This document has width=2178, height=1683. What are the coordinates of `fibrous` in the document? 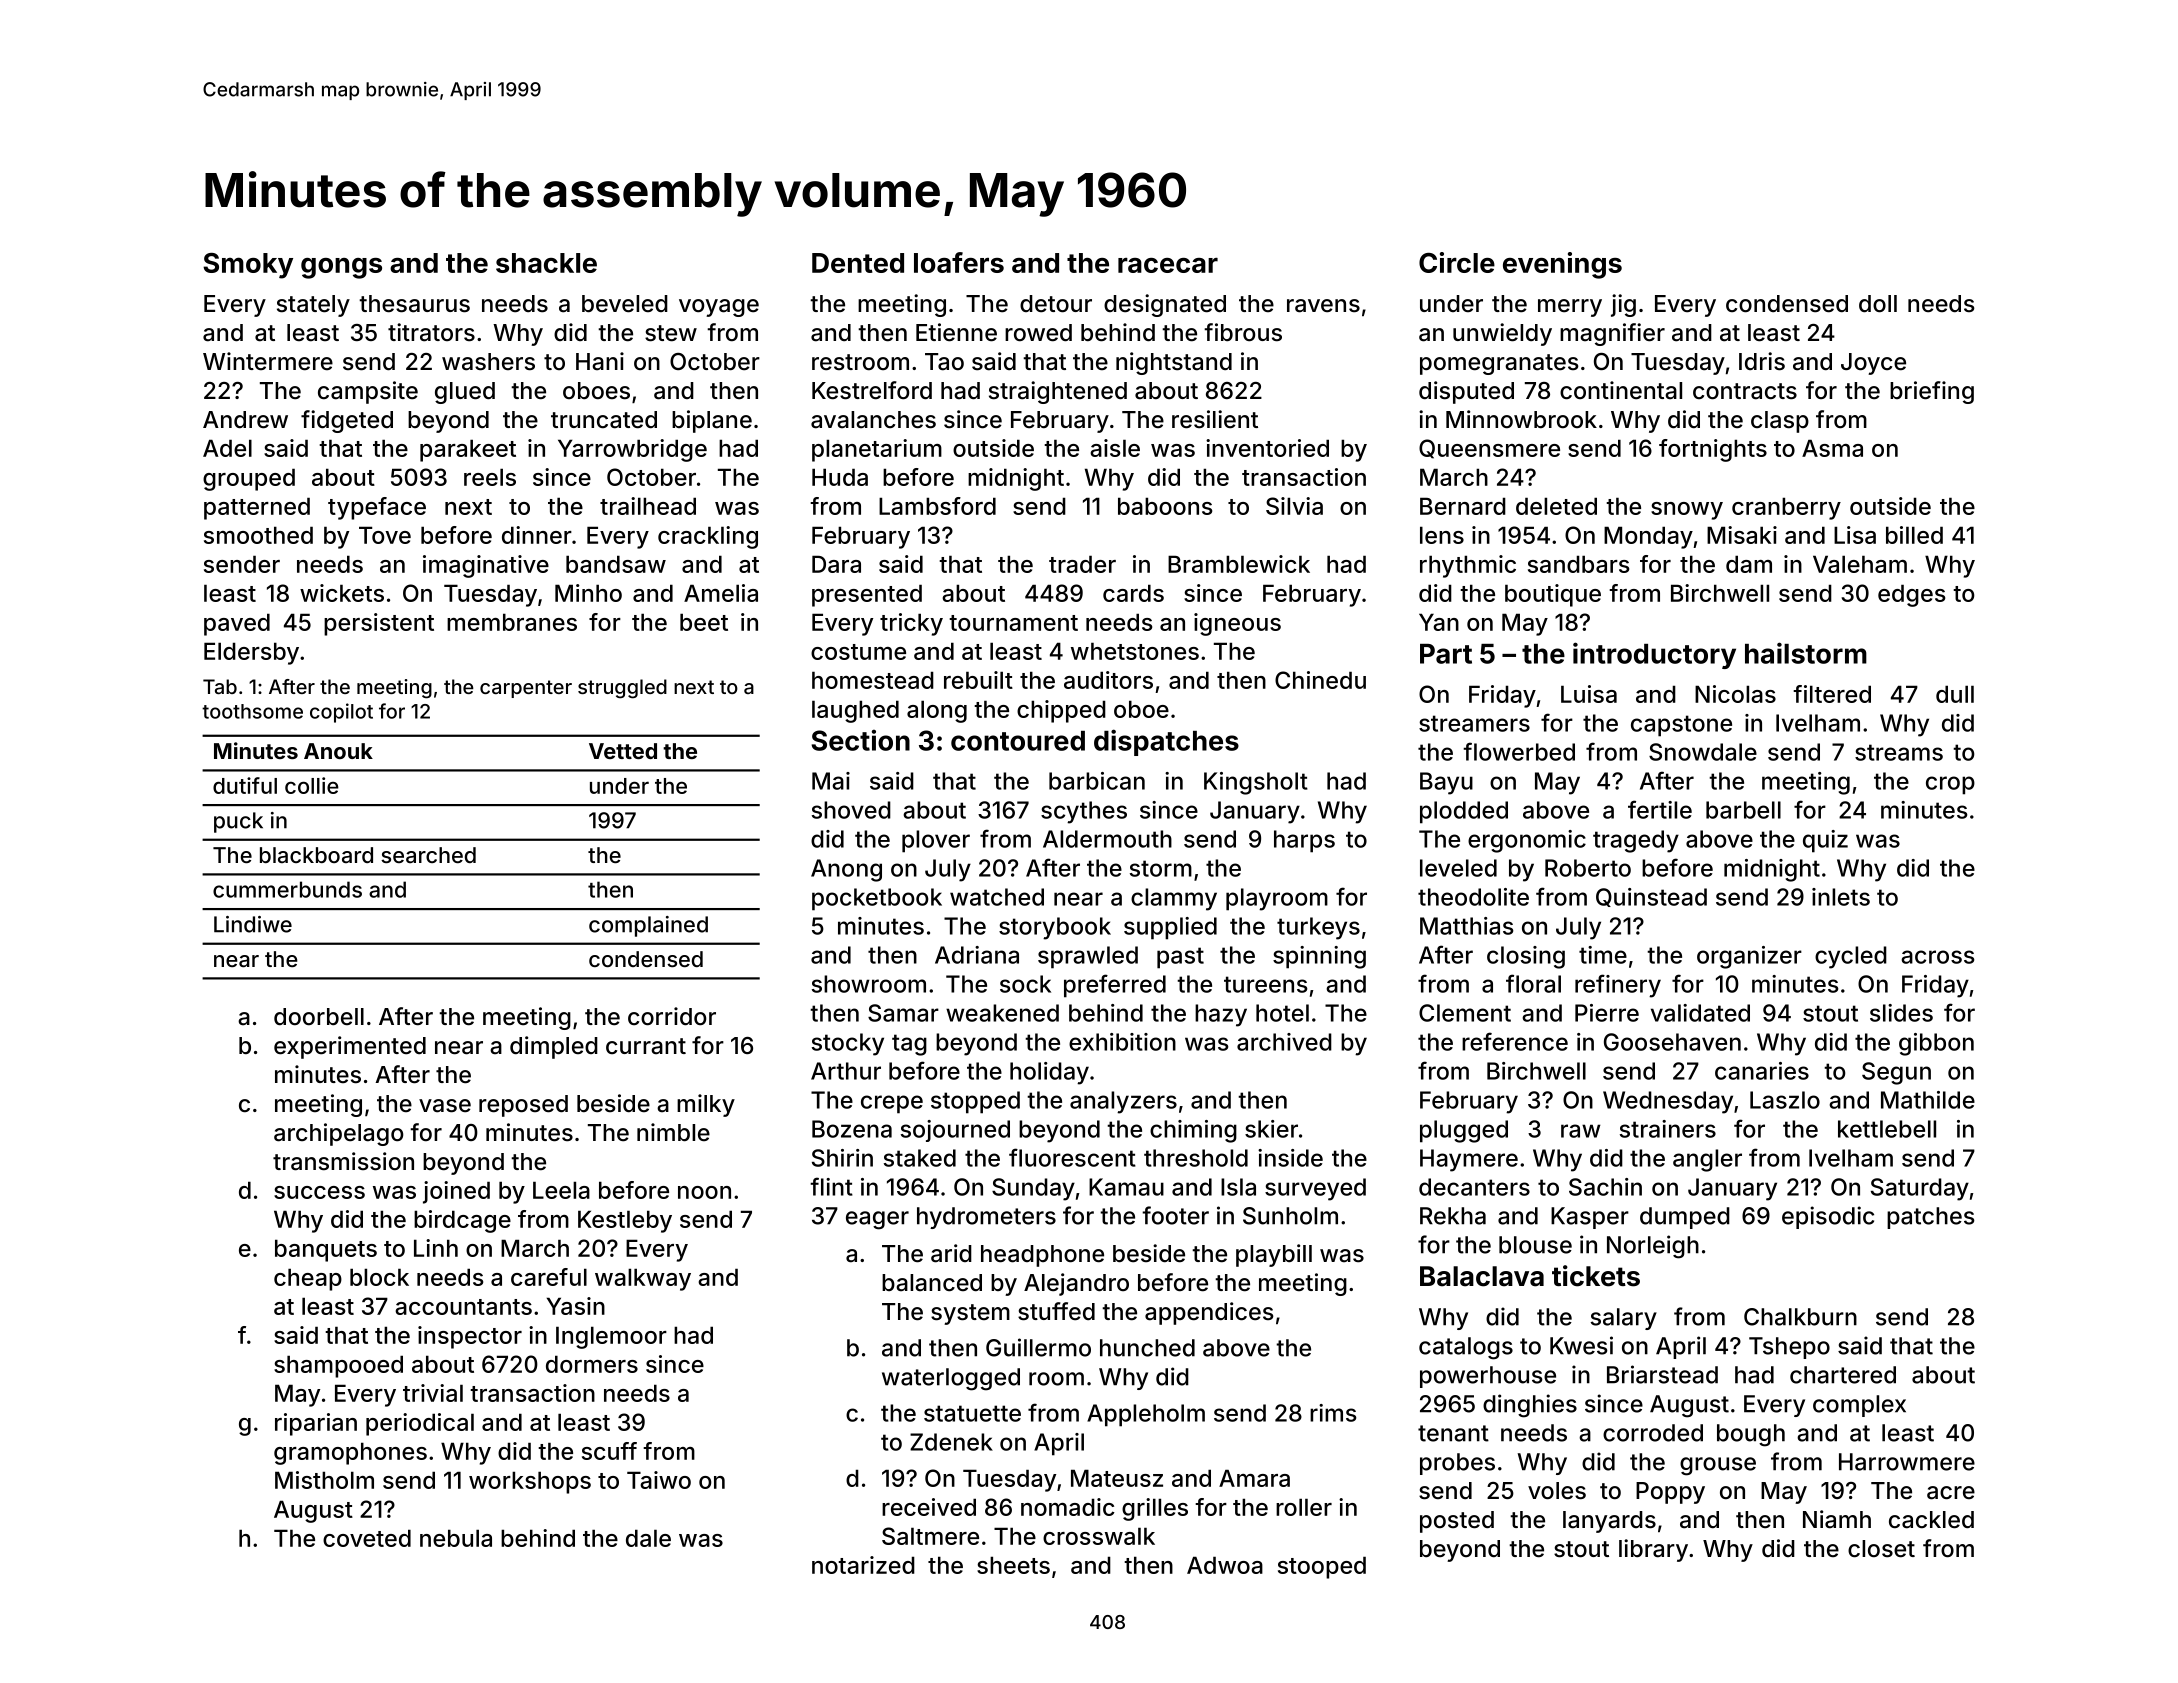 It's located at (1243, 332).
